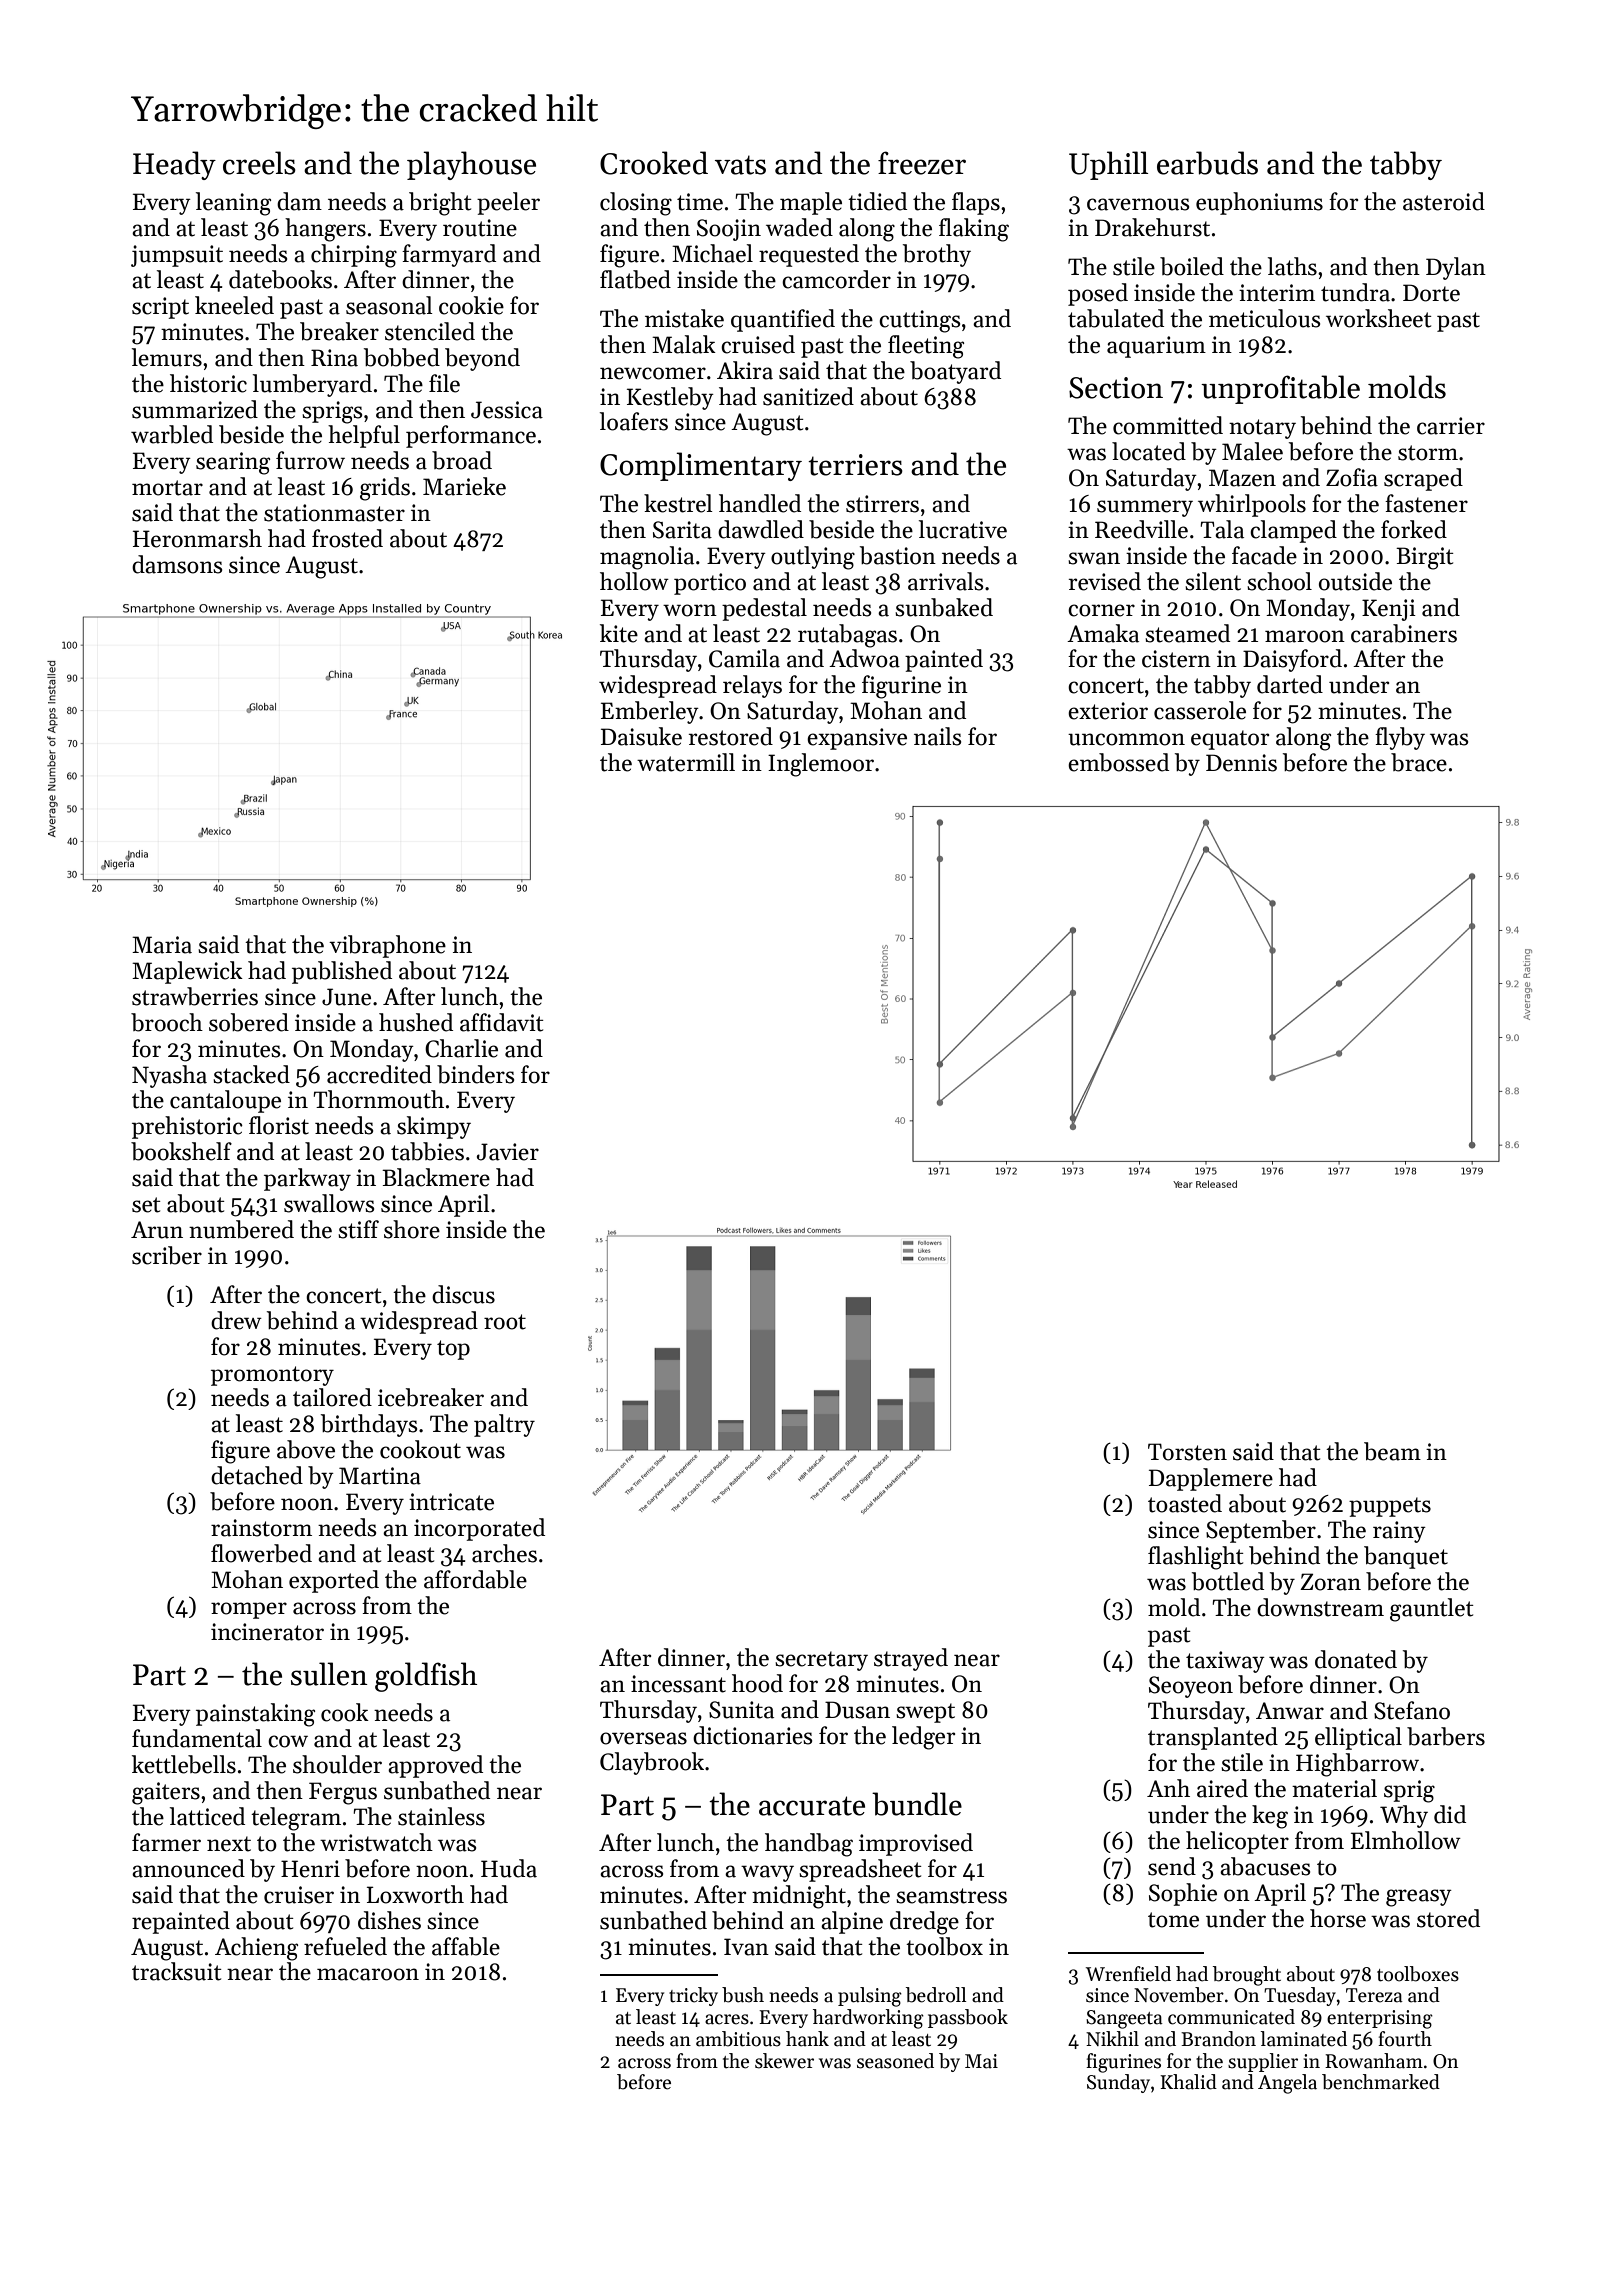 The image size is (1620, 2292). Describe the element at coordinates (1141, 529) in the screenshot. I see `Reedville` at that location.
